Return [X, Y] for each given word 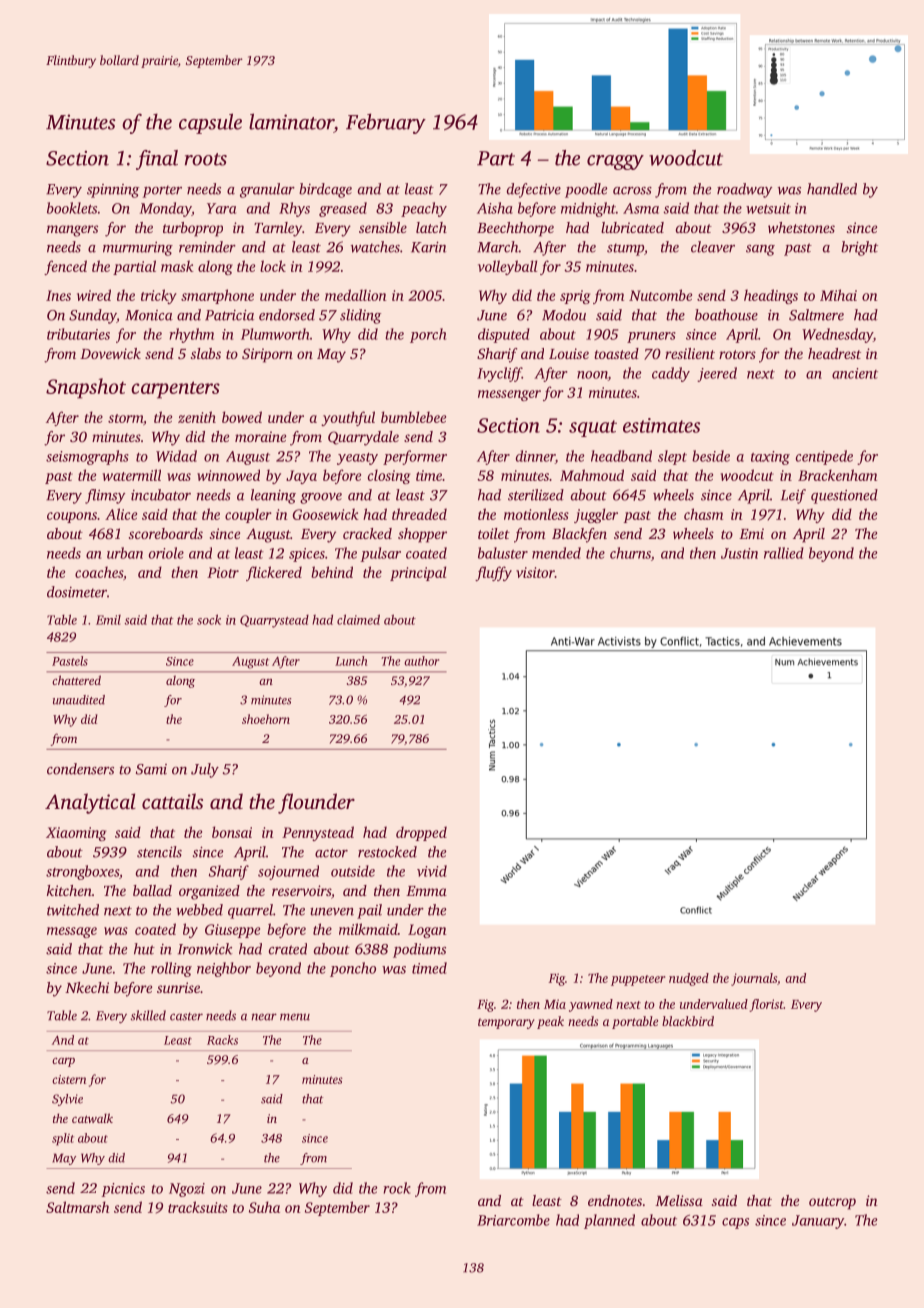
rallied [784, 553]
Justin [739, 553]
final [157, 160]
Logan [427, 931]
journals [754, 979]
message [72, 932]
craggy [615, 162]
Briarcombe [513, 1220]
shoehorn [266, 719]
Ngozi [187, 1190]
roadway [744, 190]
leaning [273, 496]
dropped [421, 833]
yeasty [357, 459]
